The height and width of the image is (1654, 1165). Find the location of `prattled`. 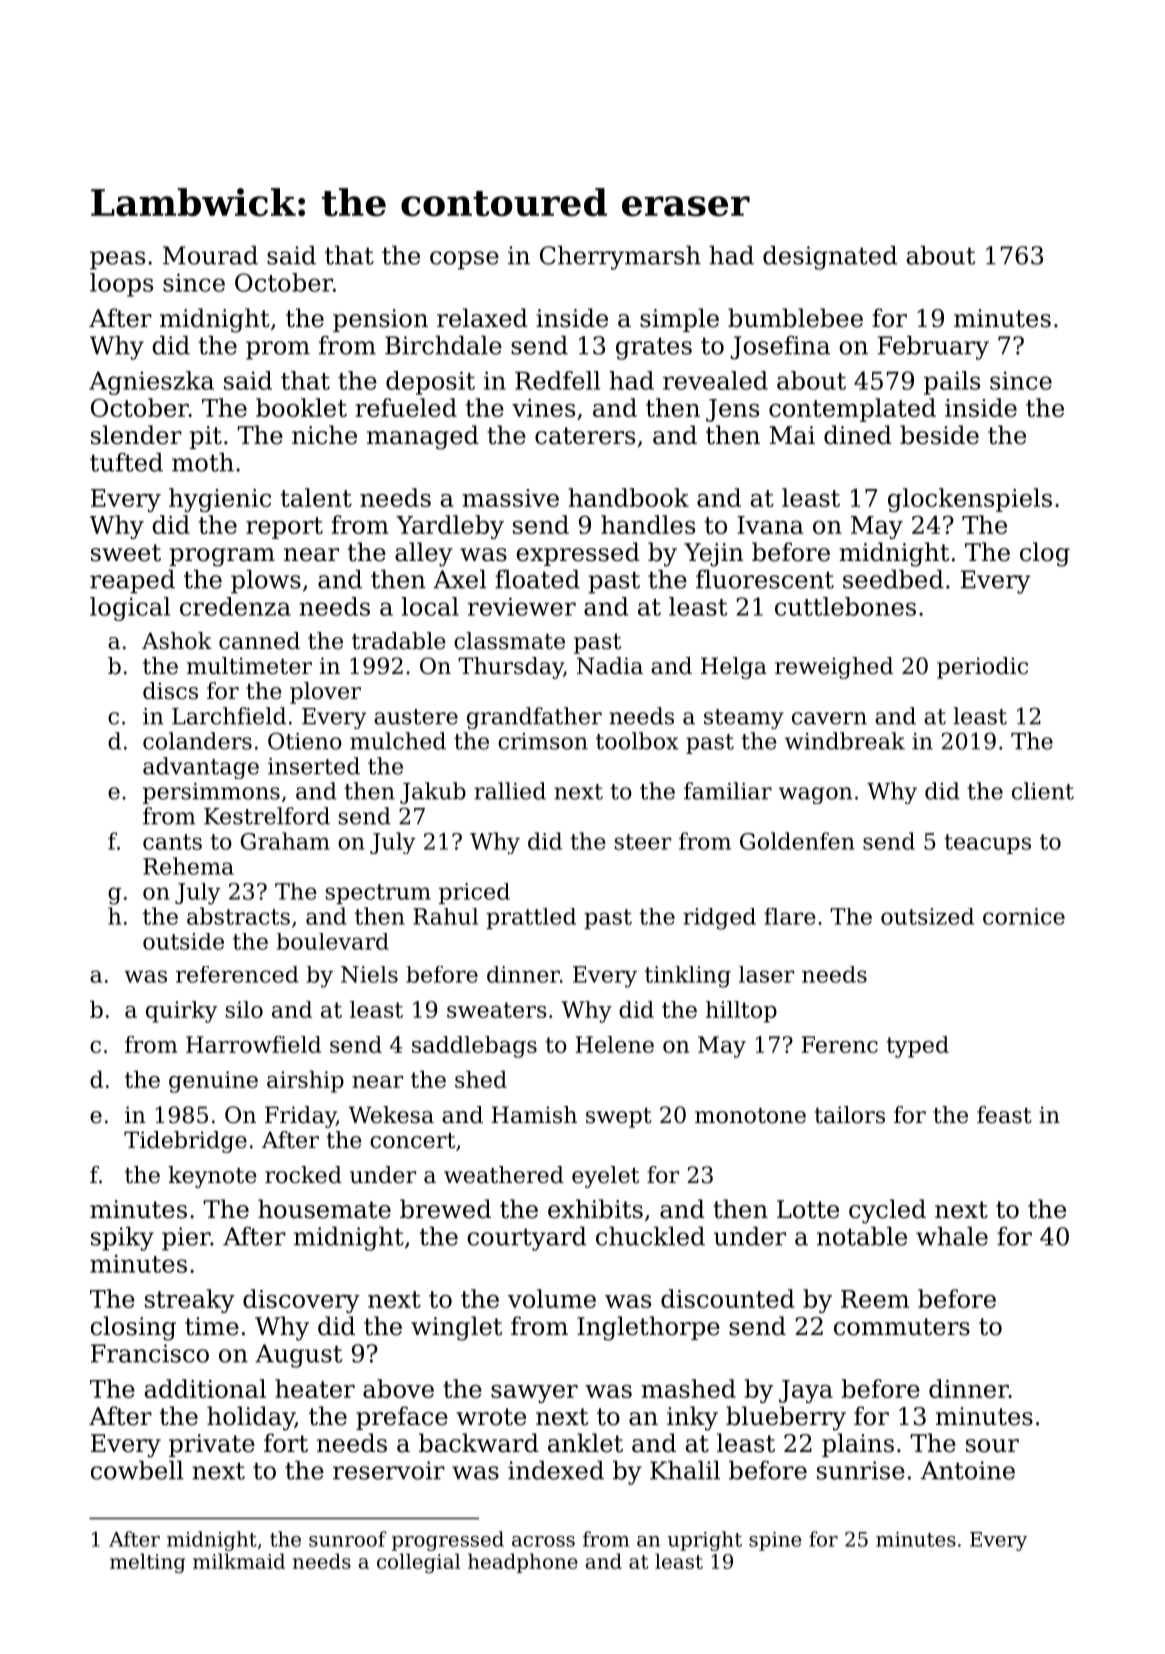

prattled is located at coordinates (531, 918).
